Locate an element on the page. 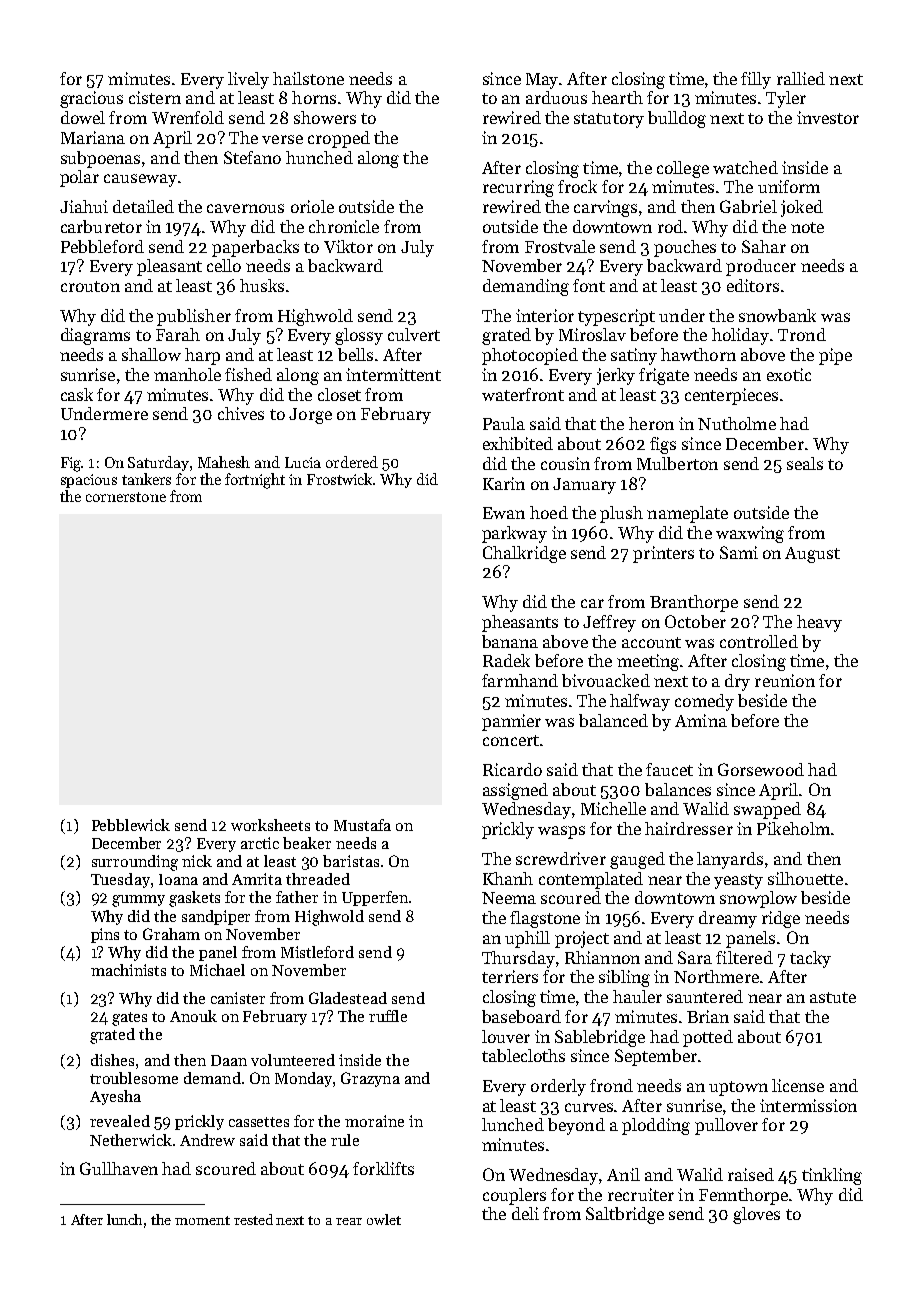 Image resolution: width=924 pixels, height=1308 pixels. filly is located at coordinates (756, 80).
